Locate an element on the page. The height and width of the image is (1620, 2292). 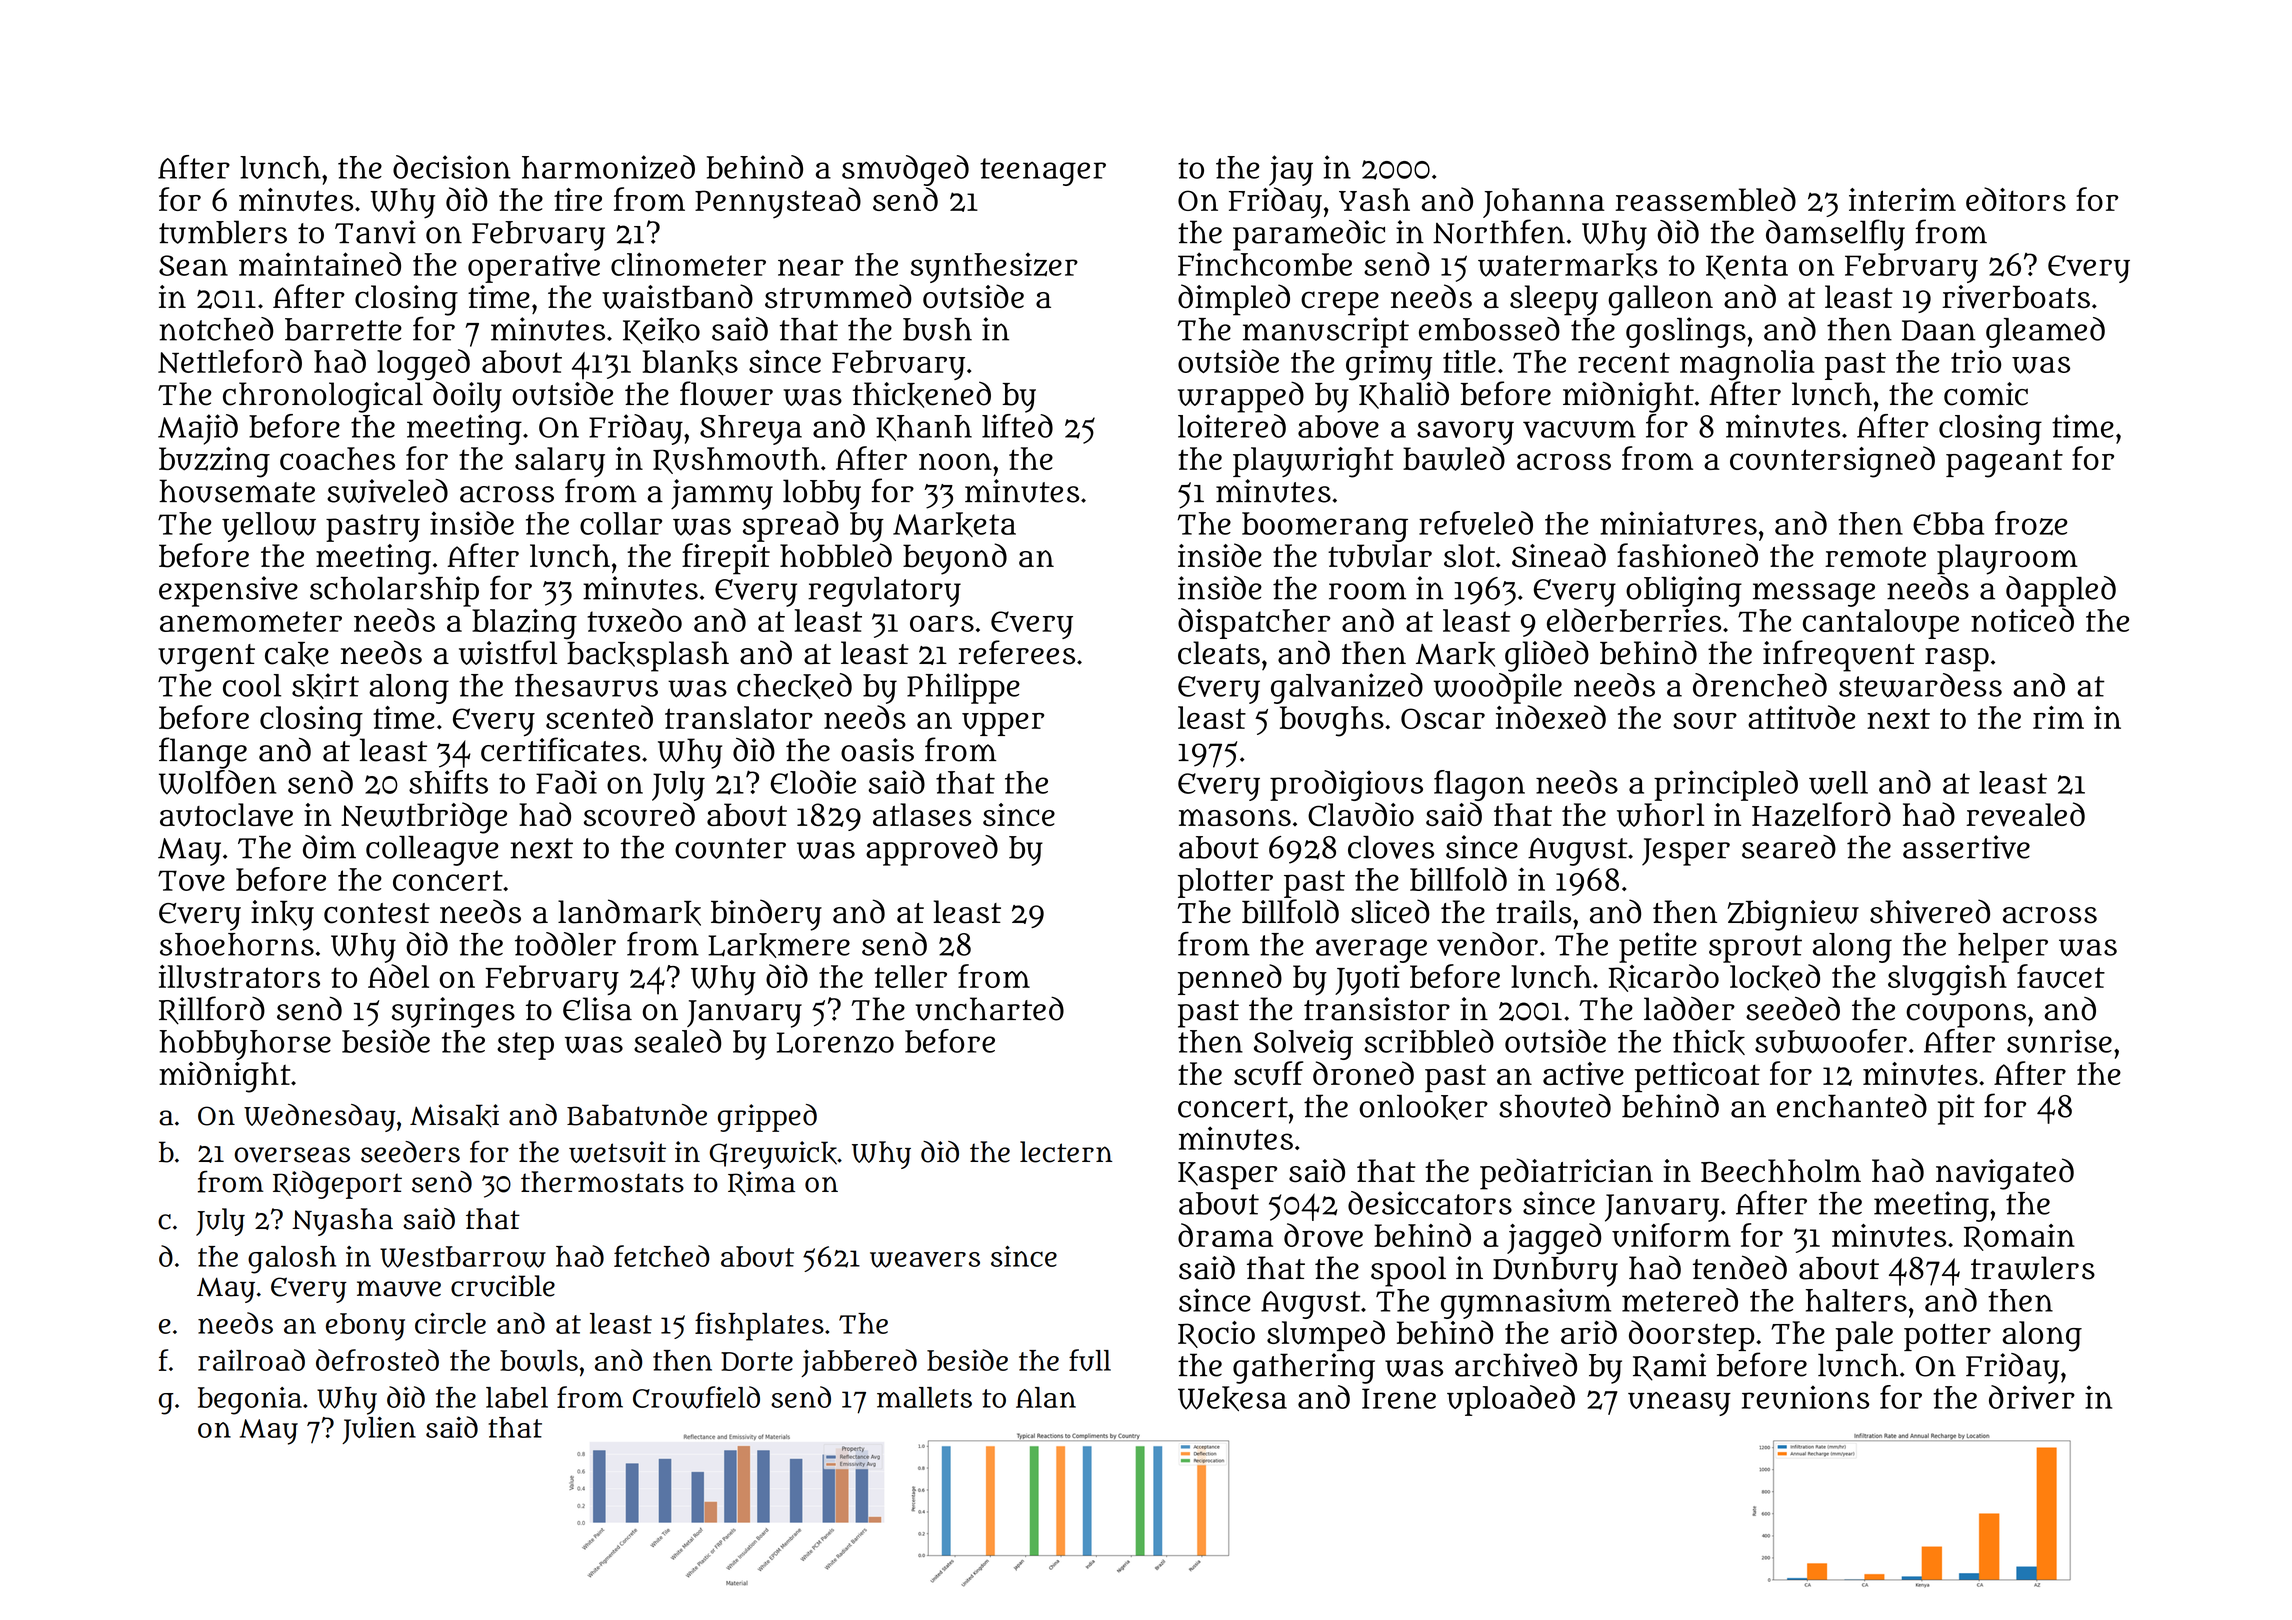
smudged is located at coordinates (905, 170).
